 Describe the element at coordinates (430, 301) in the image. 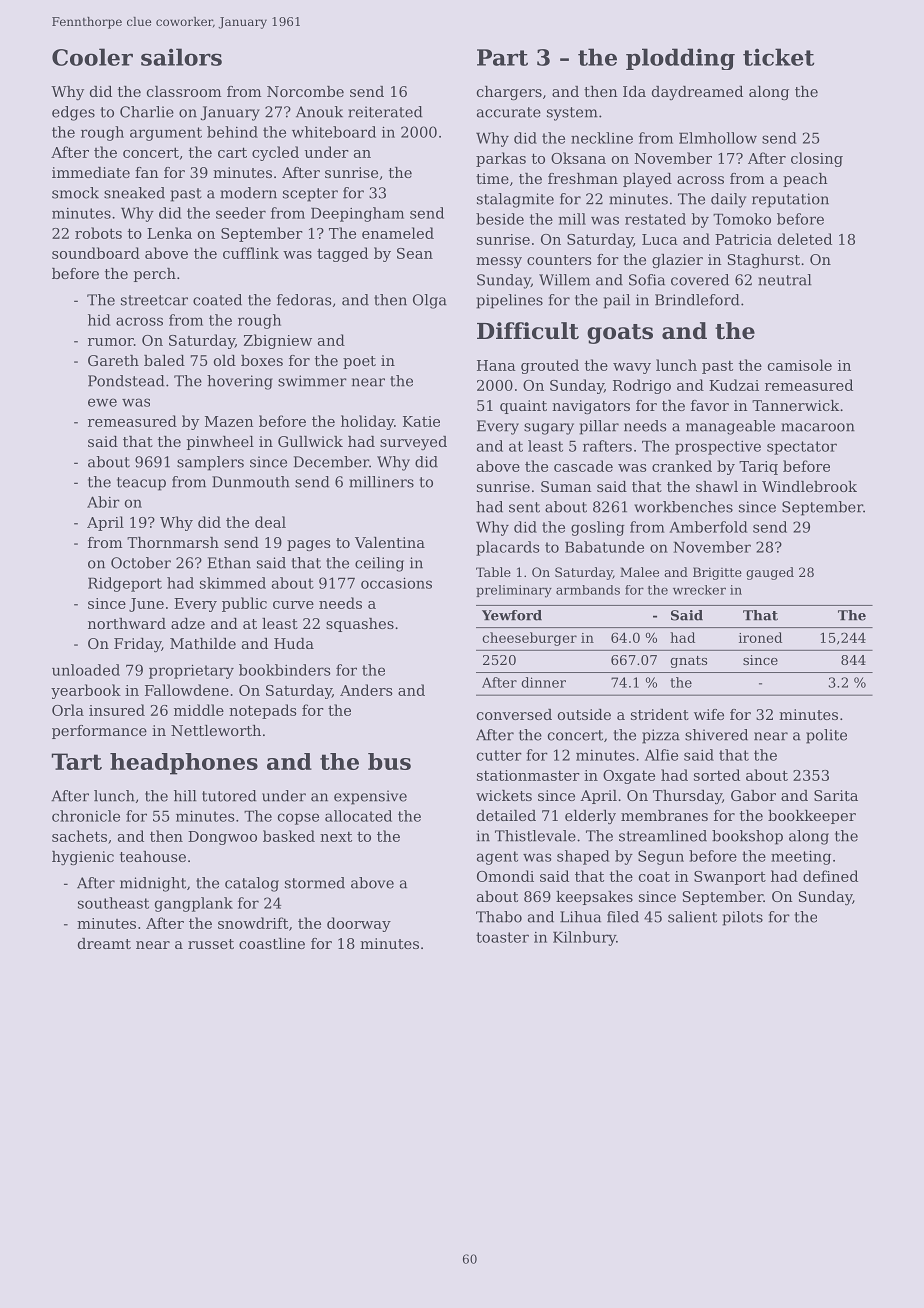

I see `Olga` at that location.
